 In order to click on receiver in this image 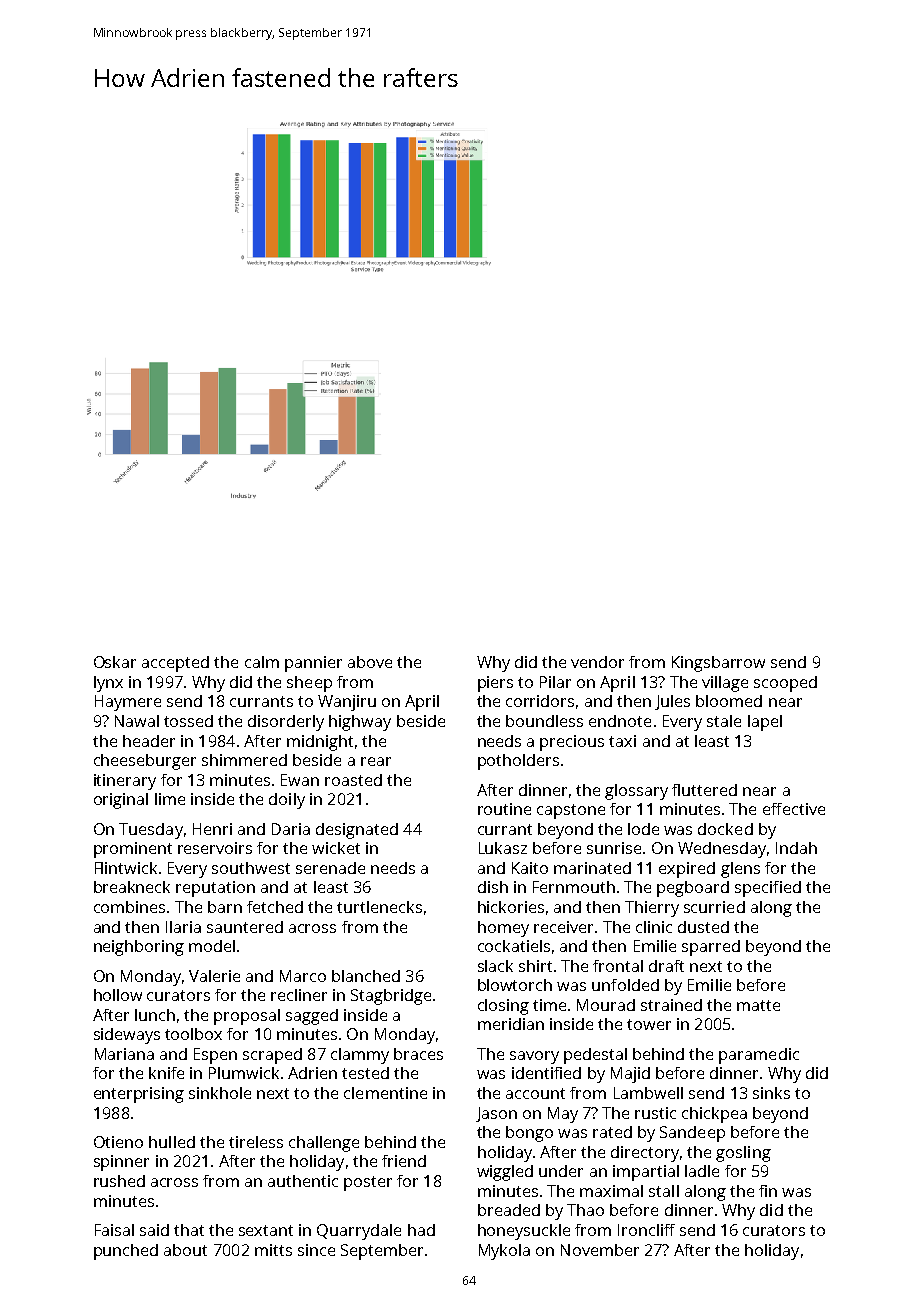, I will do `click(563, 927)`.
